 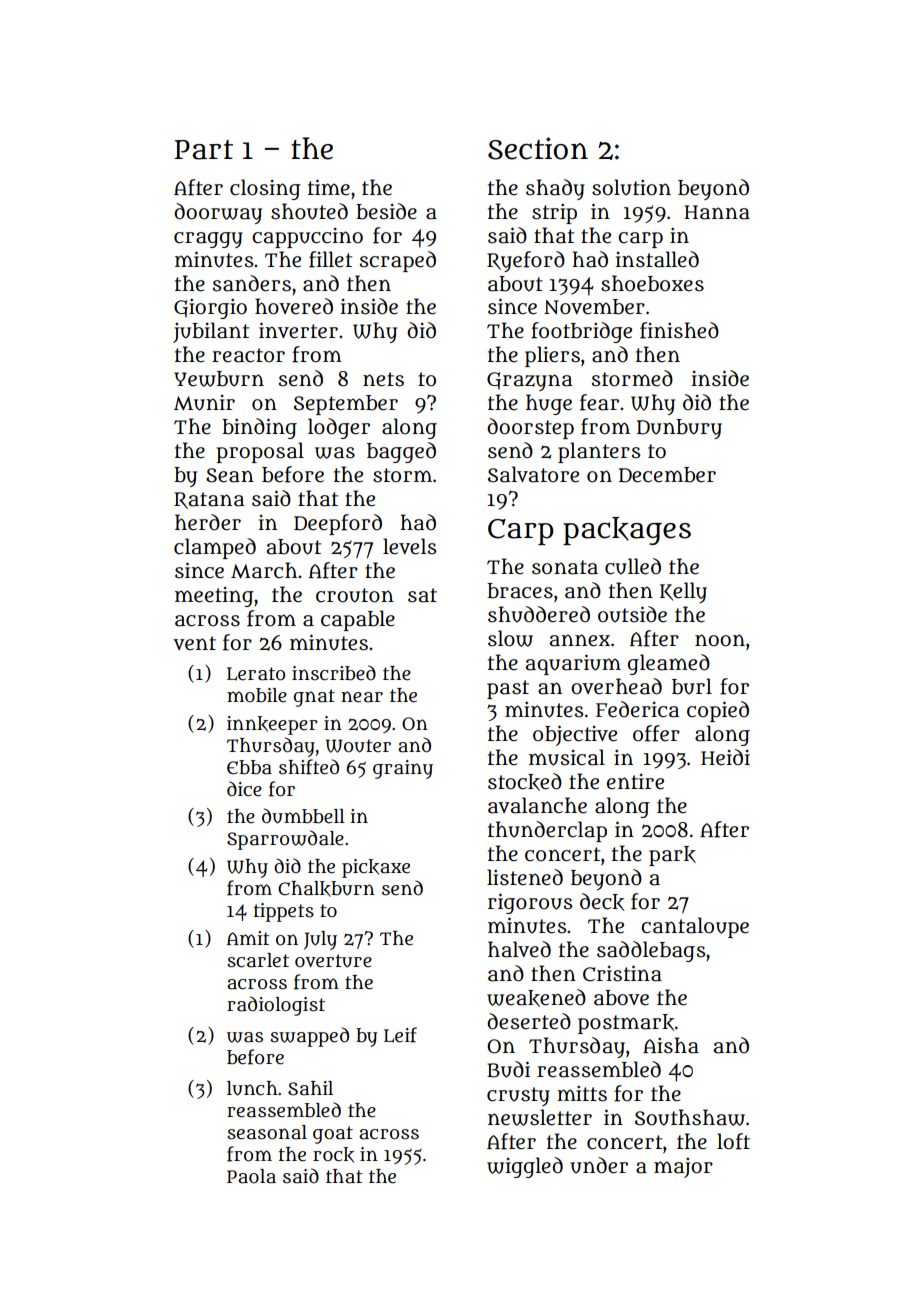 I want to click on Kelly, so click(x=683, y=592).
